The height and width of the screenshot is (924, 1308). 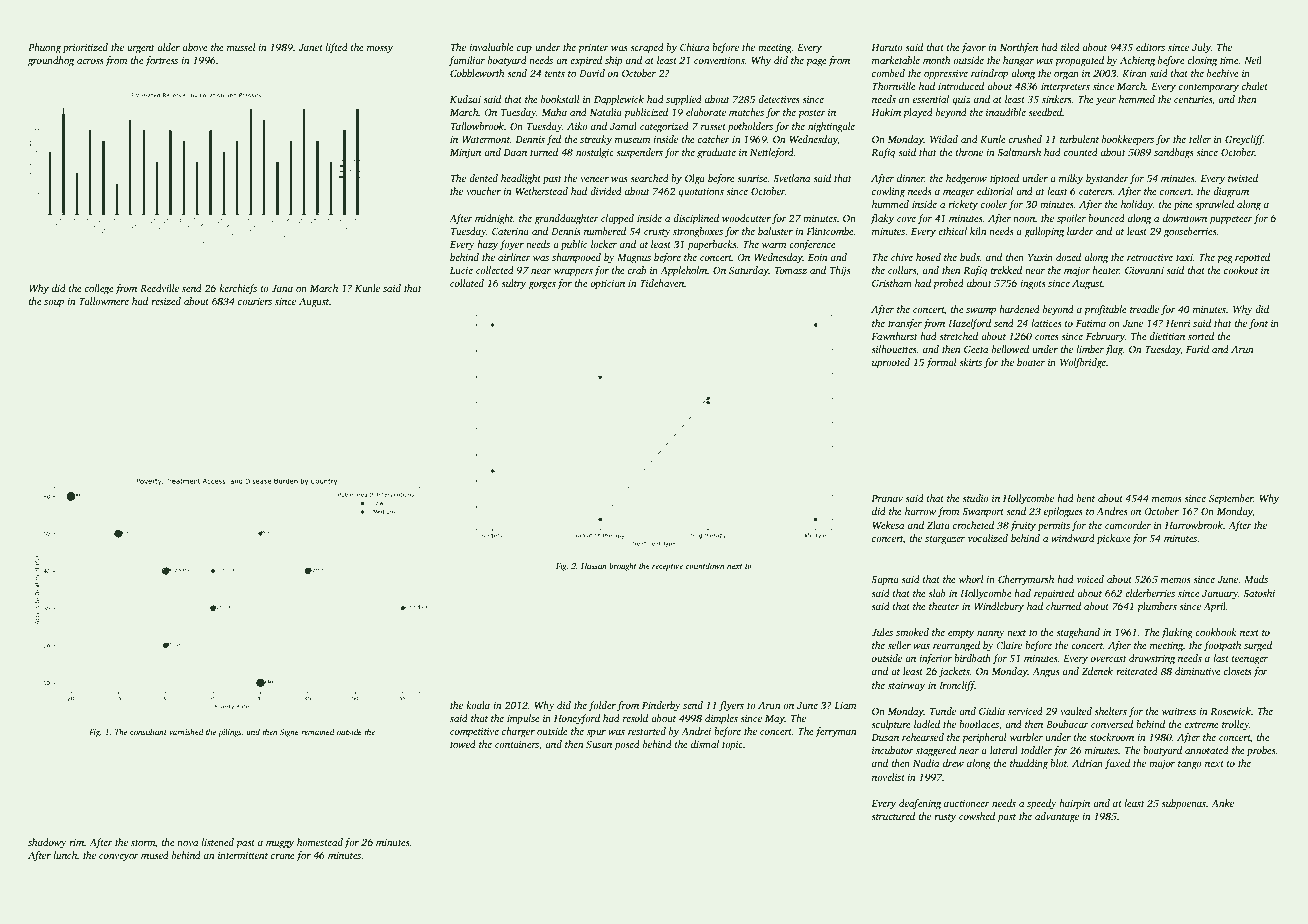 I want to click on consultant, so click(x=148, y=731).
